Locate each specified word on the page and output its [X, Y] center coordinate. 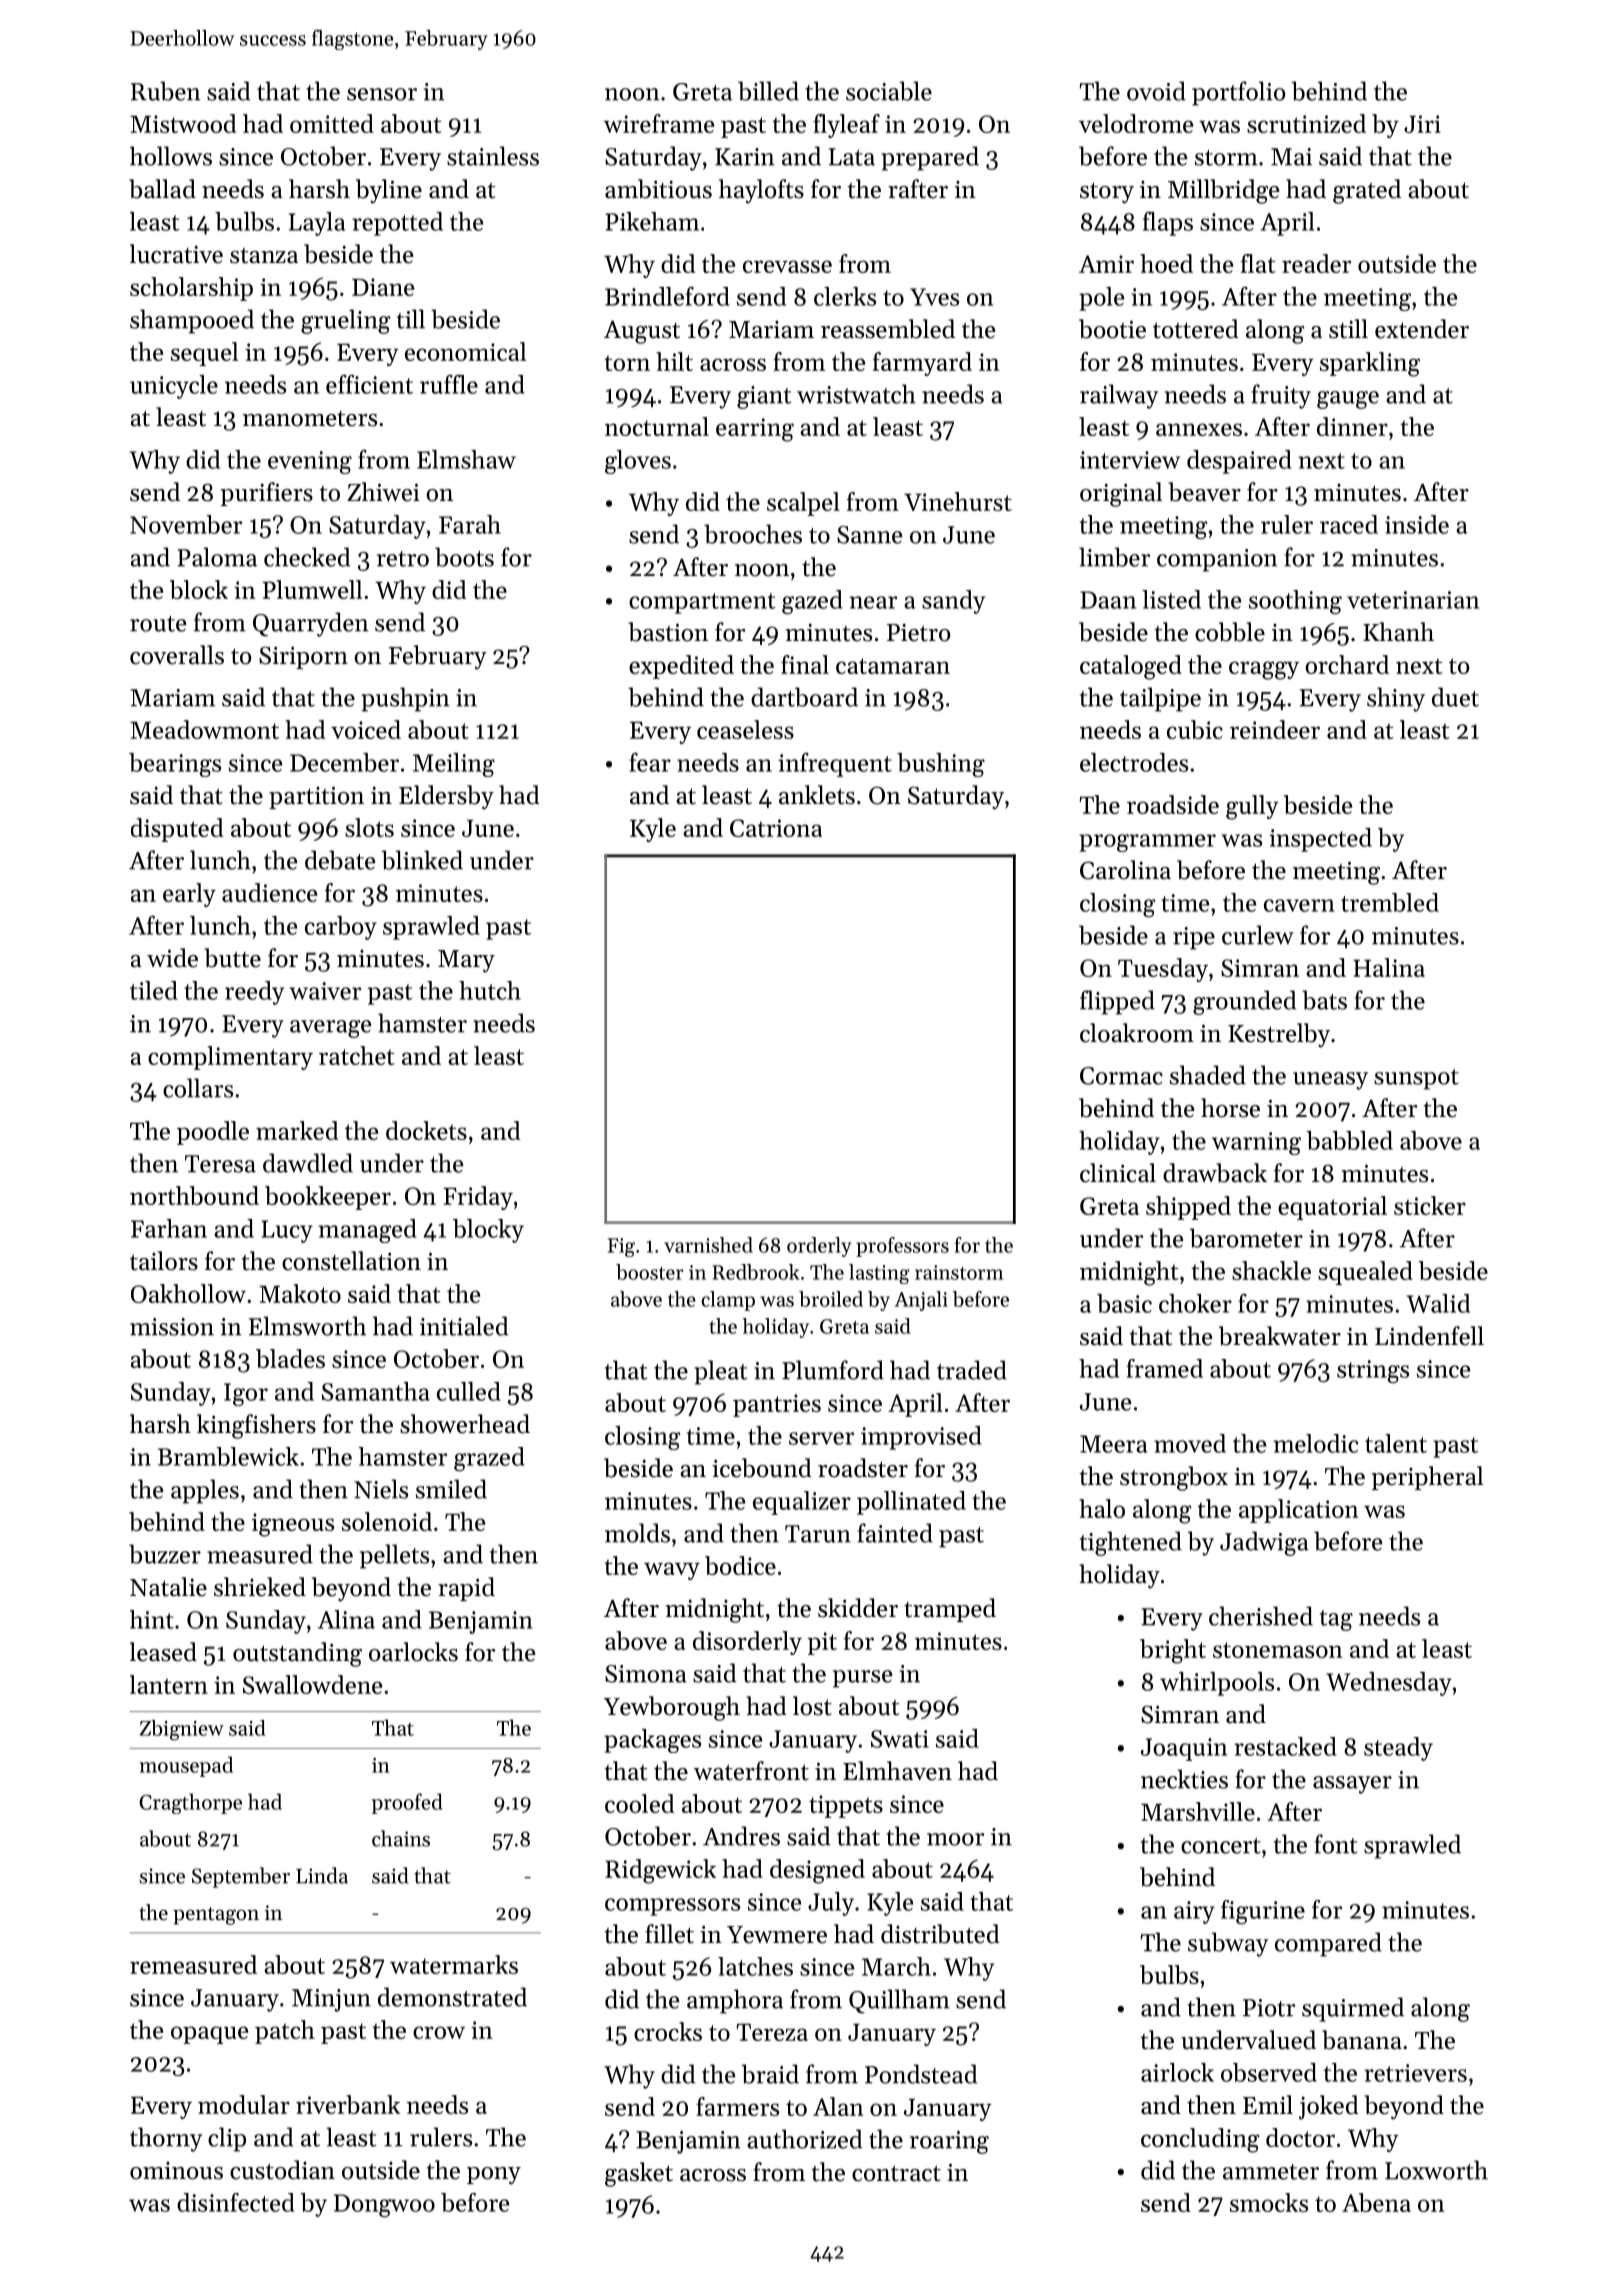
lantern [169, 1684]
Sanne [870, 535]
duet [1455, 697]
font [1335, 1844]
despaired [1239, 462]
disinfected [236, 2202]
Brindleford [667, 296]
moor [955, 1839]
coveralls [177, 655]
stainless [493, 156]
